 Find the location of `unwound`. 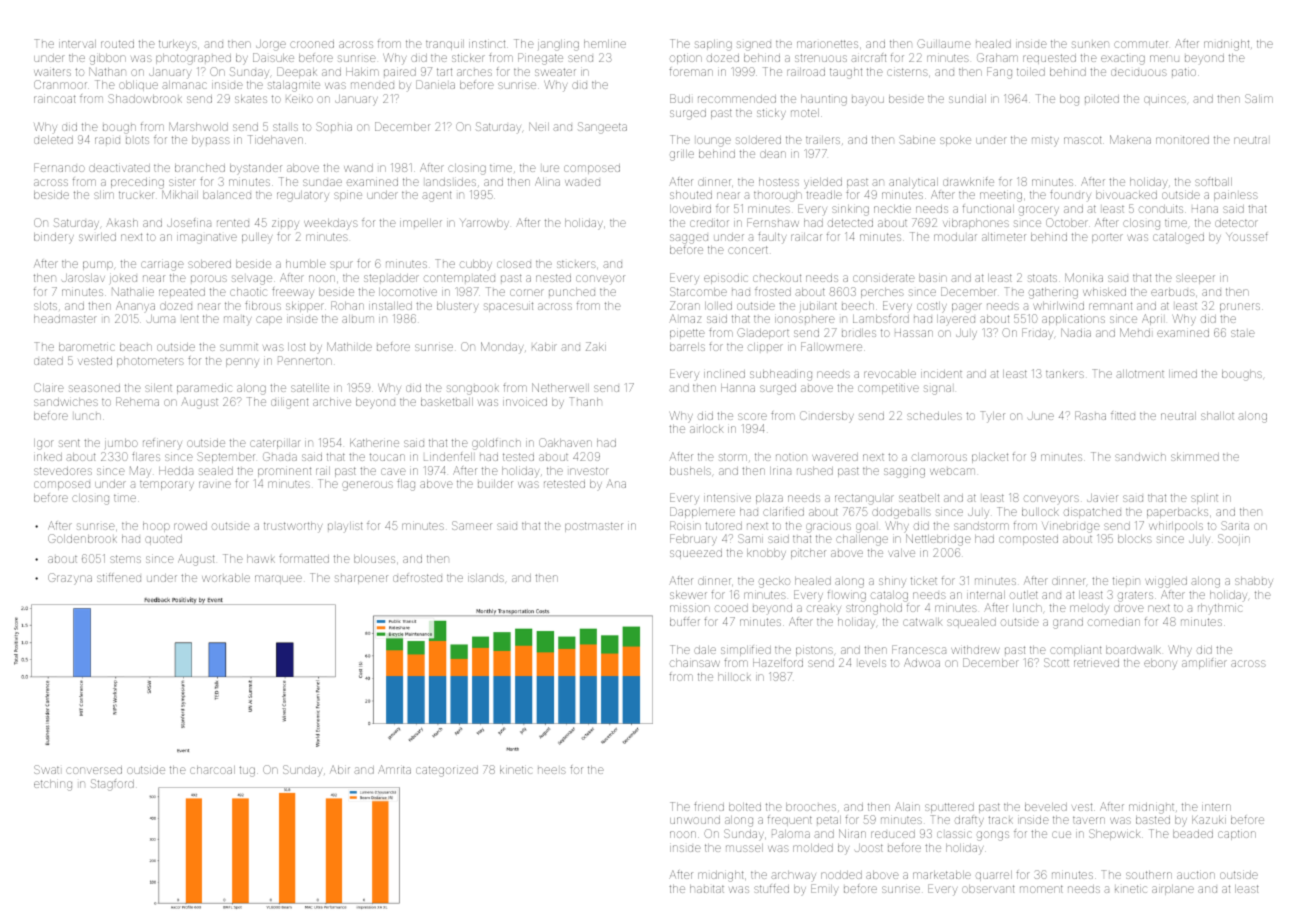

unwound is located at coordinates (695, 820).
